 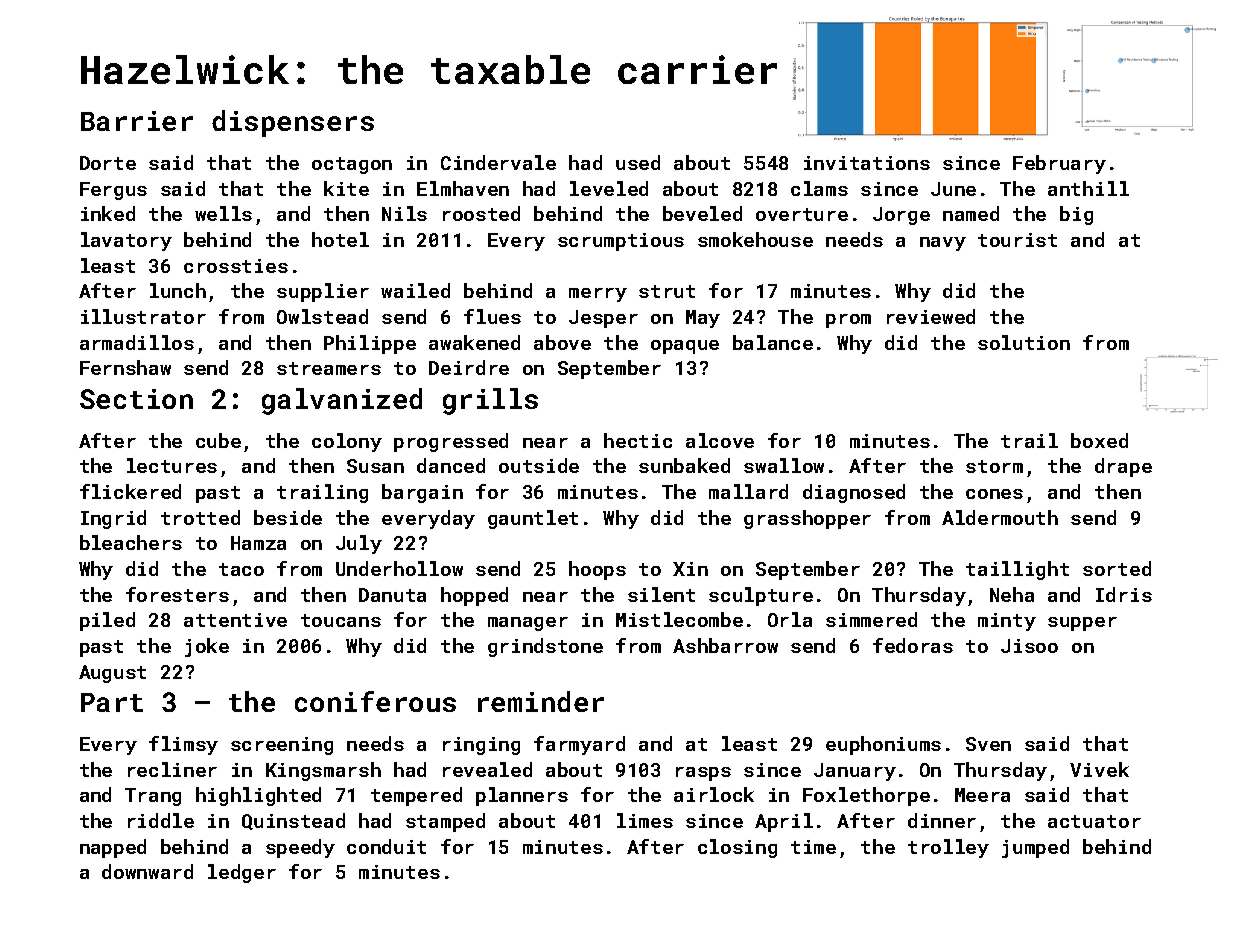 What do you see at coordinates (147, 871) in the image?
I see `downward` at bounding box center [147, 871].
